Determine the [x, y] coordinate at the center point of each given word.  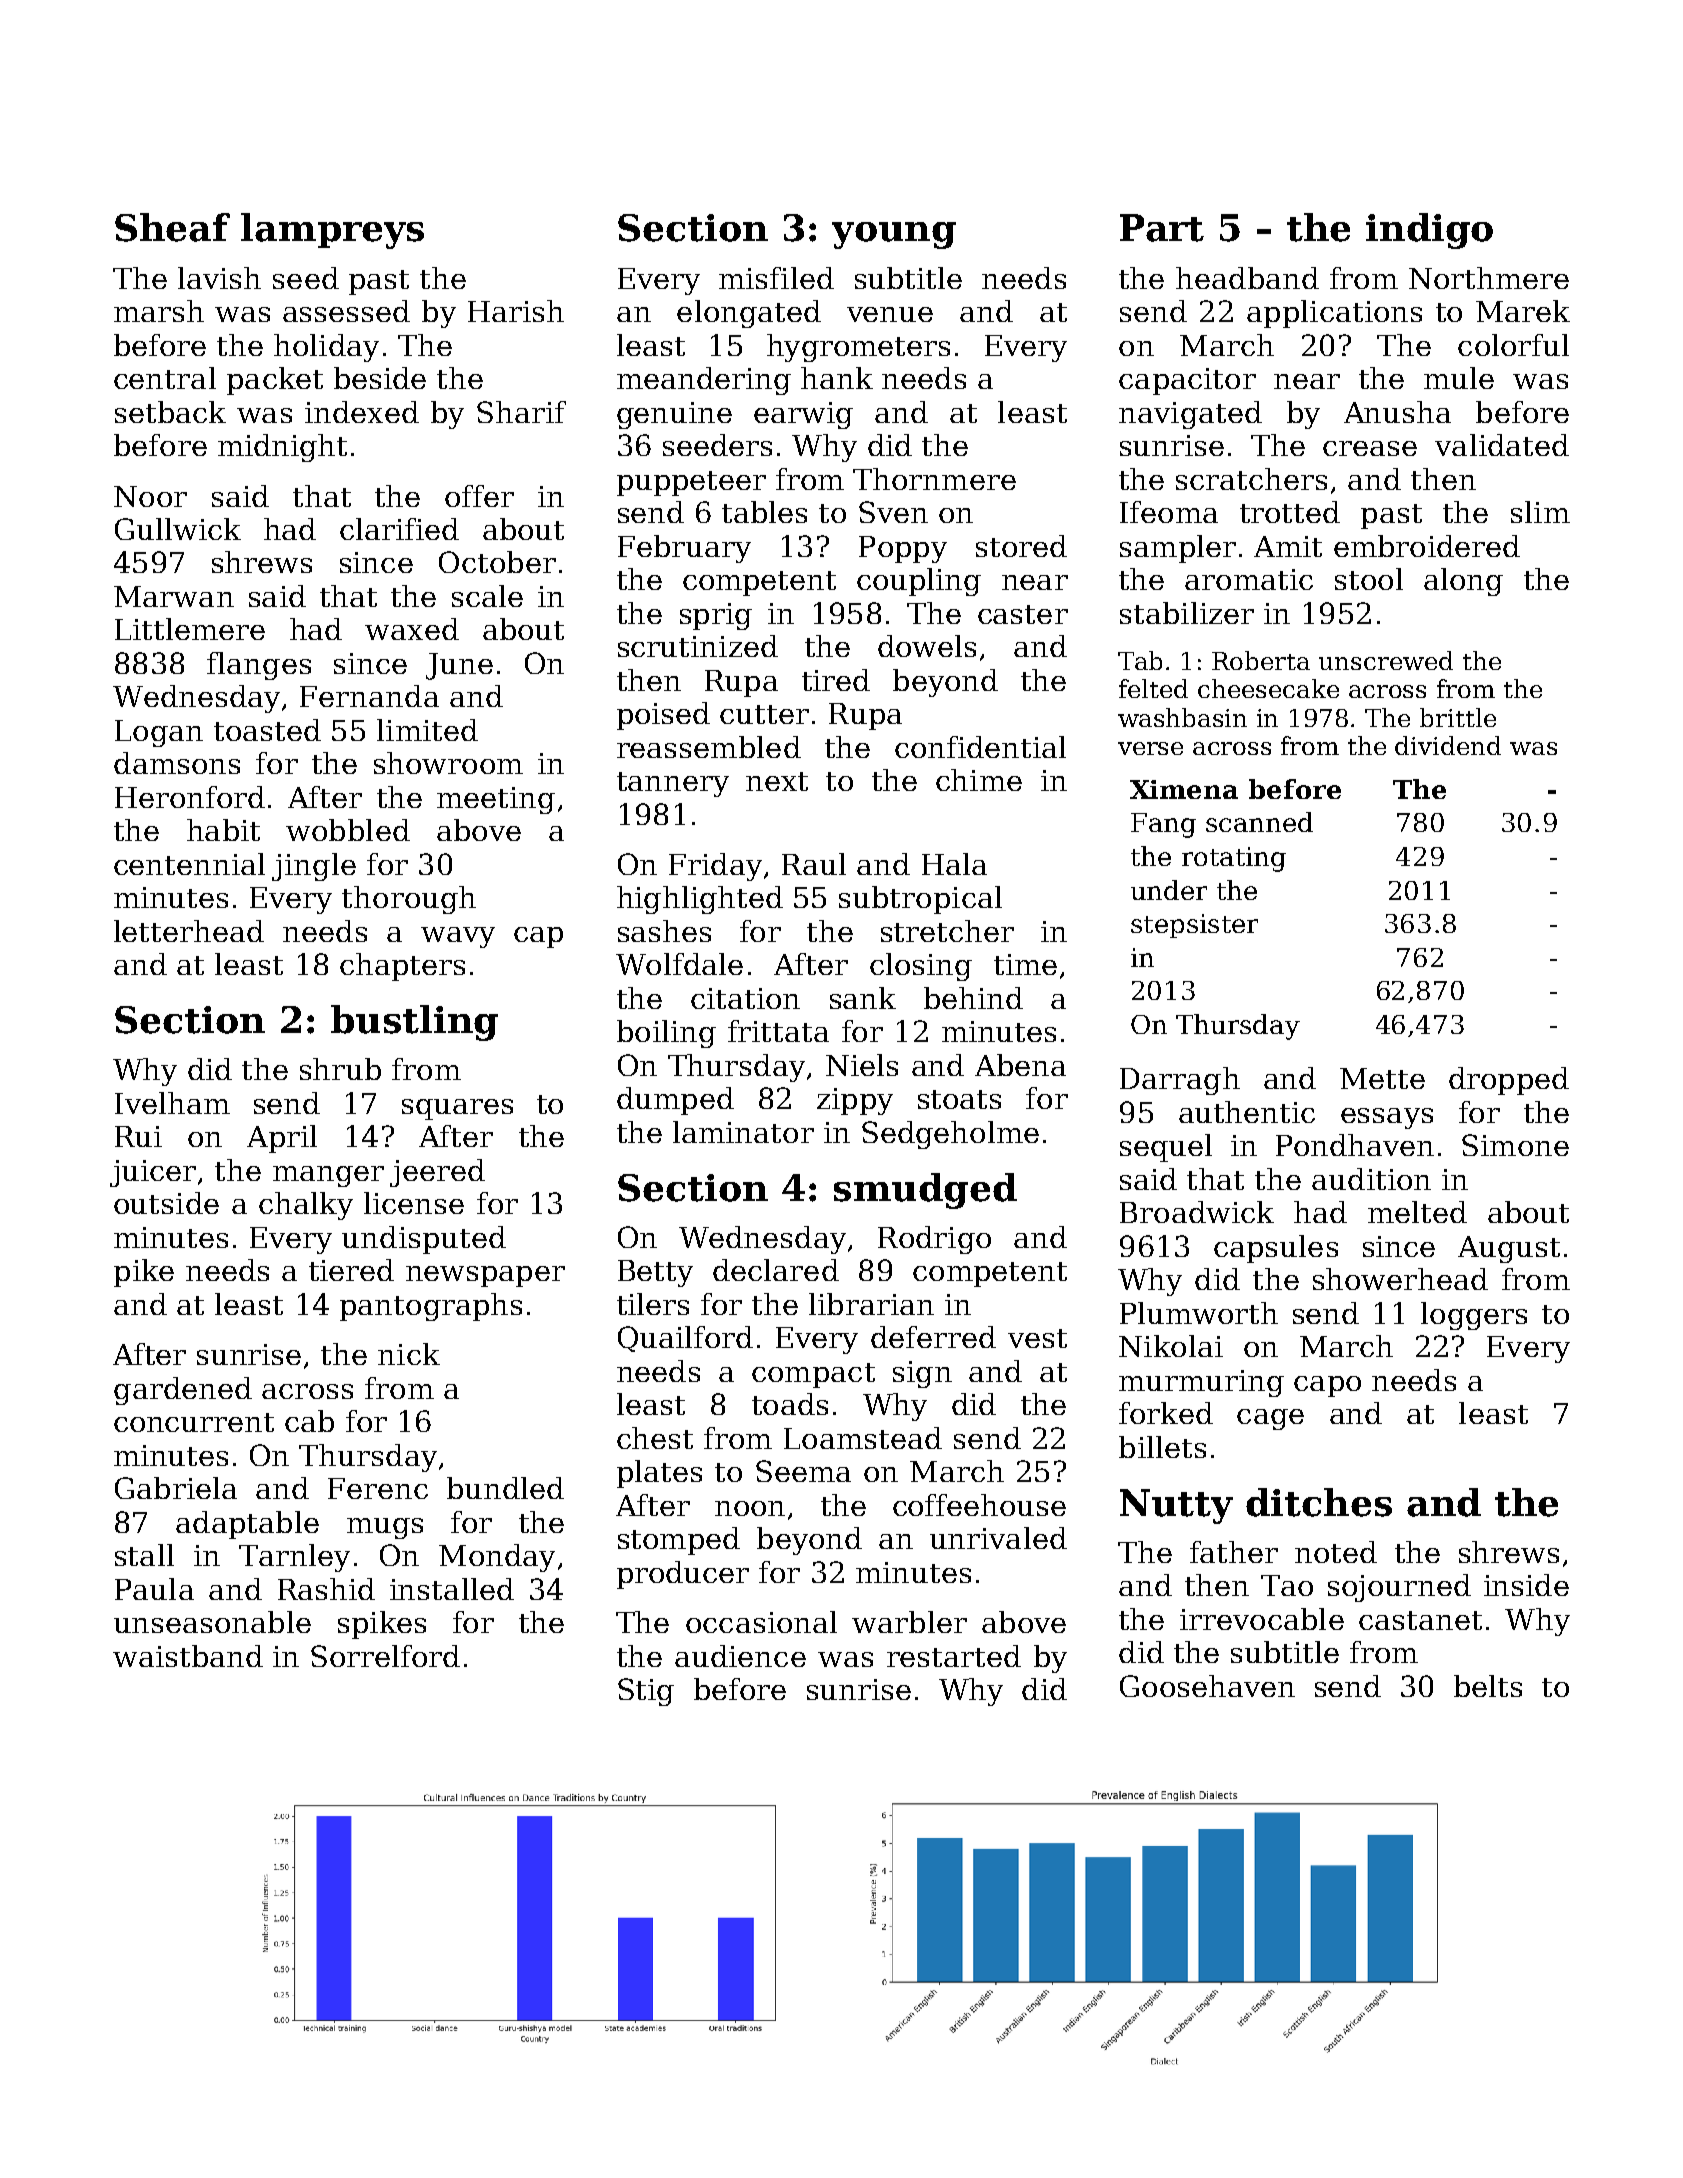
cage [1270, 1419]
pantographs [431, 1307]
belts [1488, 1686]
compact [813, 1375]
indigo [1429, 231]
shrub [340, 1069]
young [894, 235]
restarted [954, 1656]
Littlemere [190, 629]
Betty [655, 1273]
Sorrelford [385, 1656]
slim [1540, 512]
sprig [716, 616]
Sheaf [172, 227]
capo [1327, 1386]
